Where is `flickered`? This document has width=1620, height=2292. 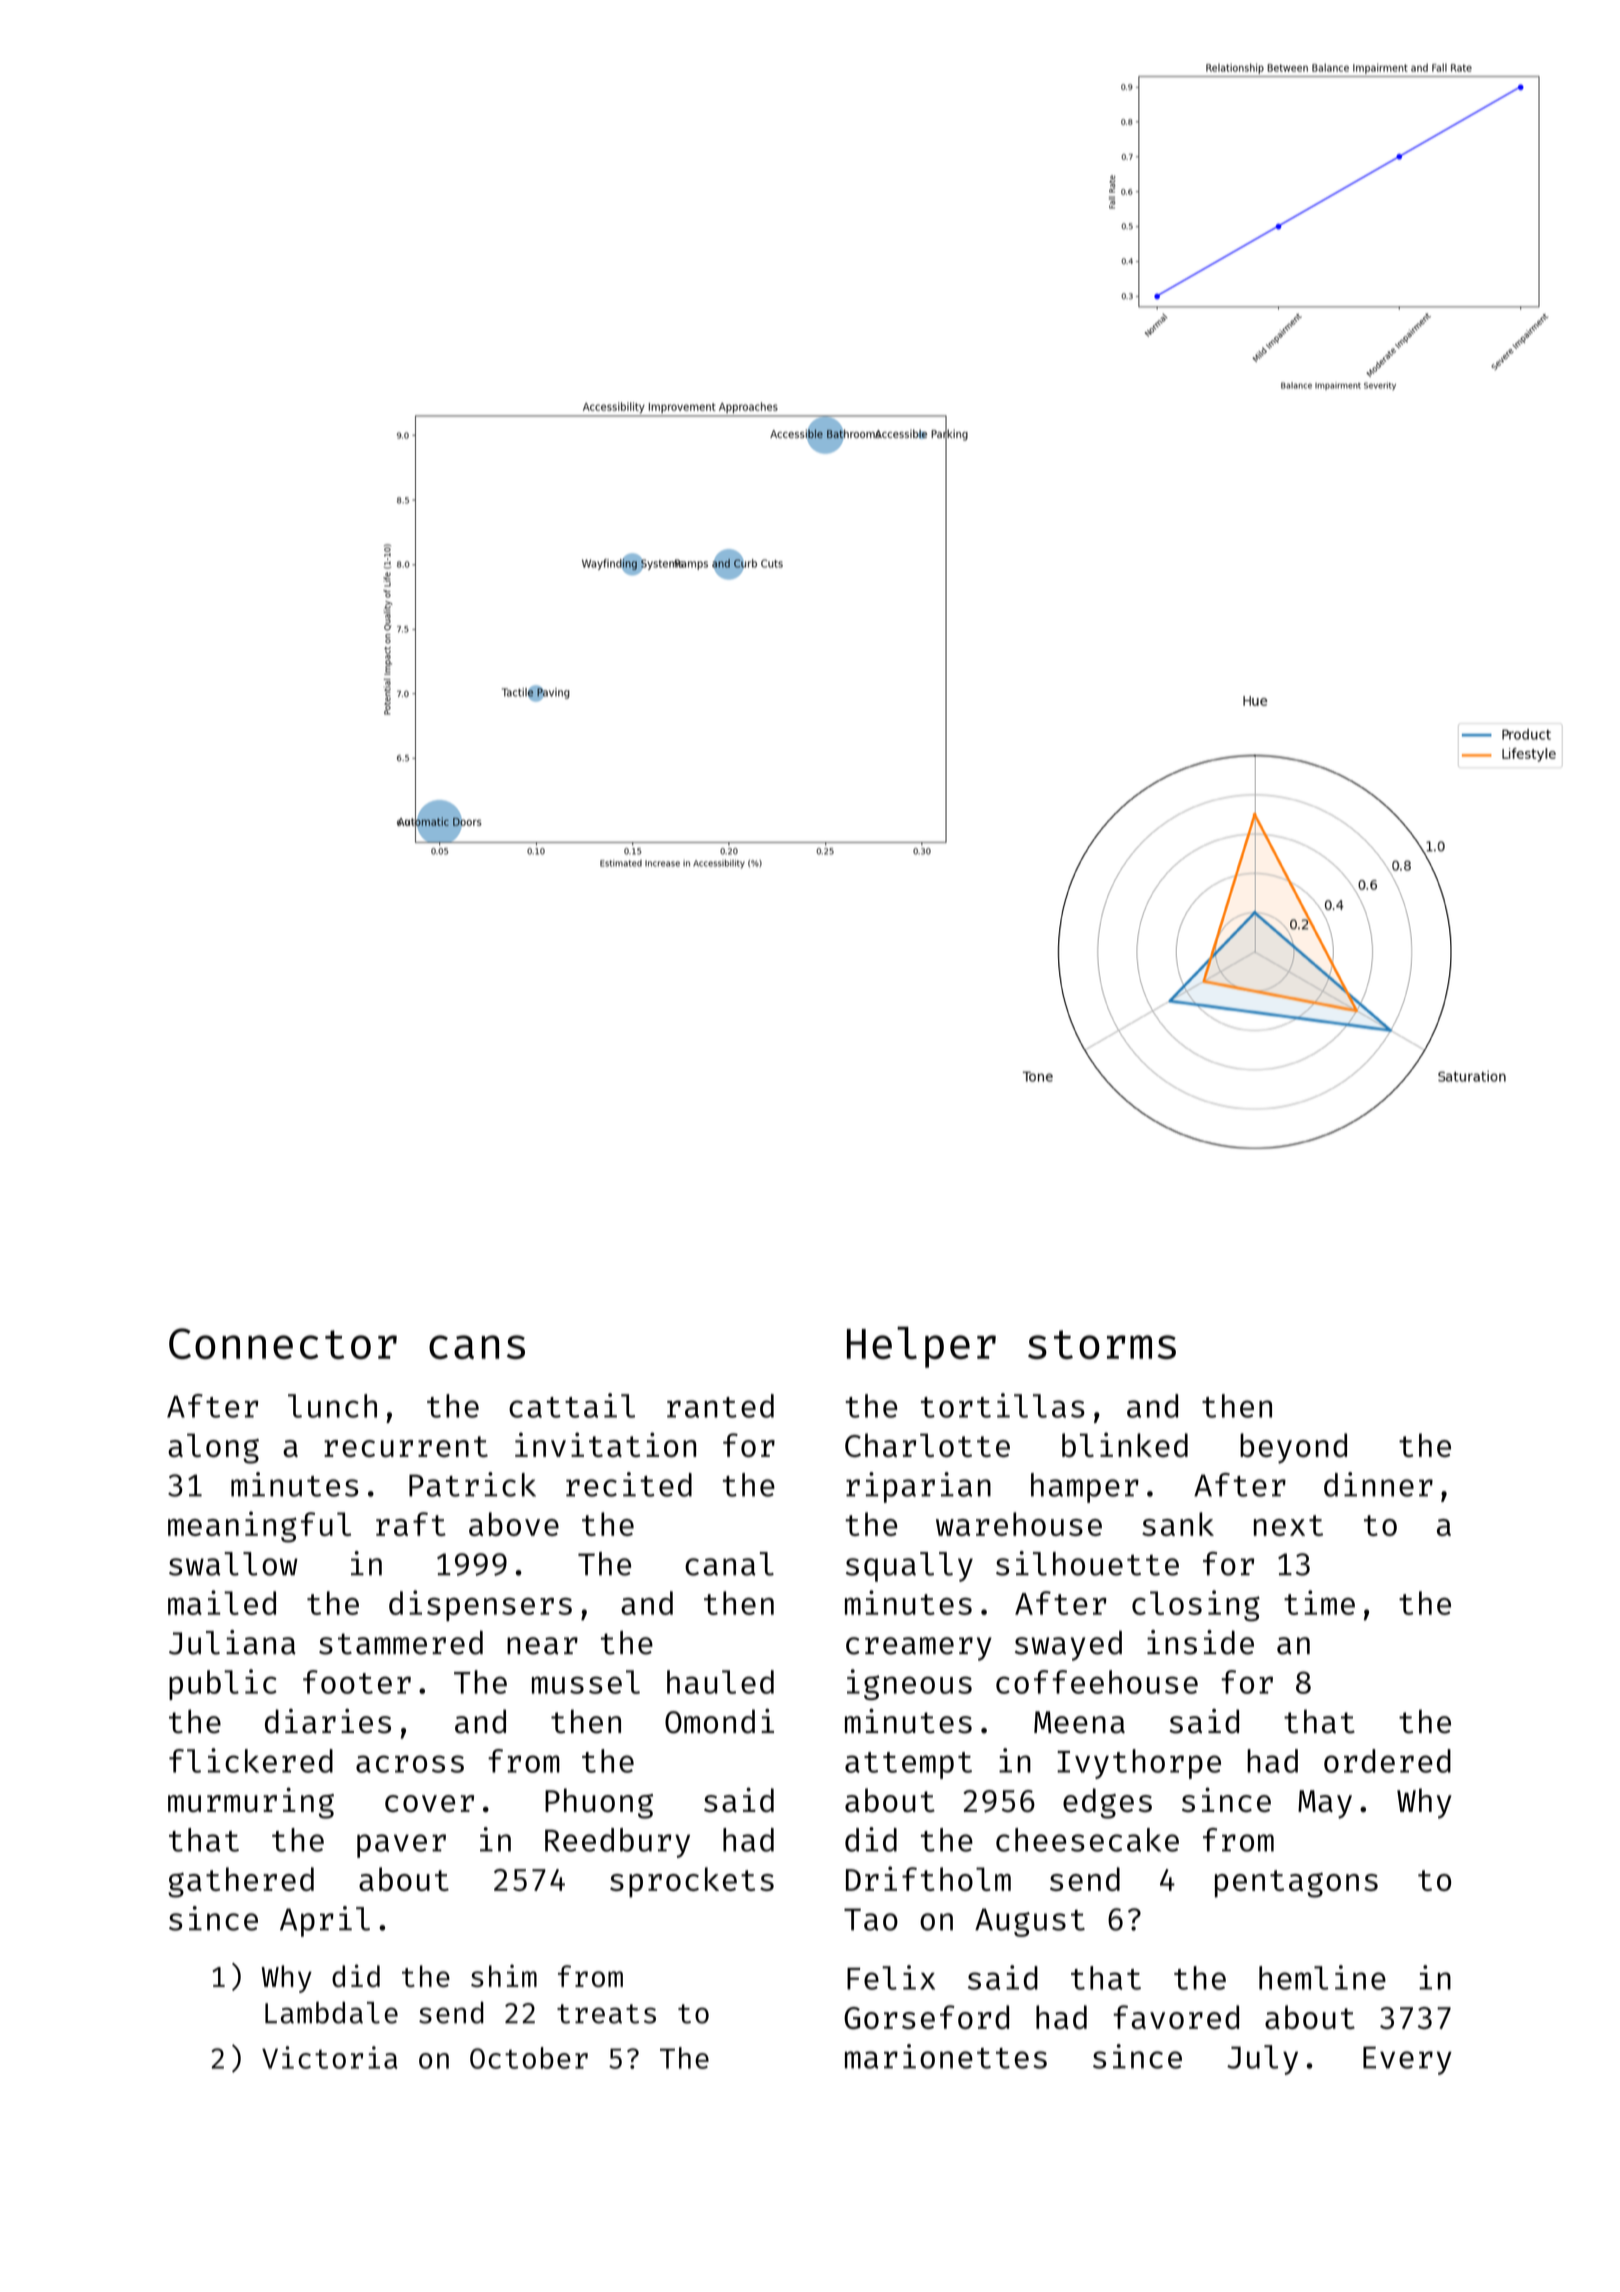 flickered is located at coordinates (251, 1760).
